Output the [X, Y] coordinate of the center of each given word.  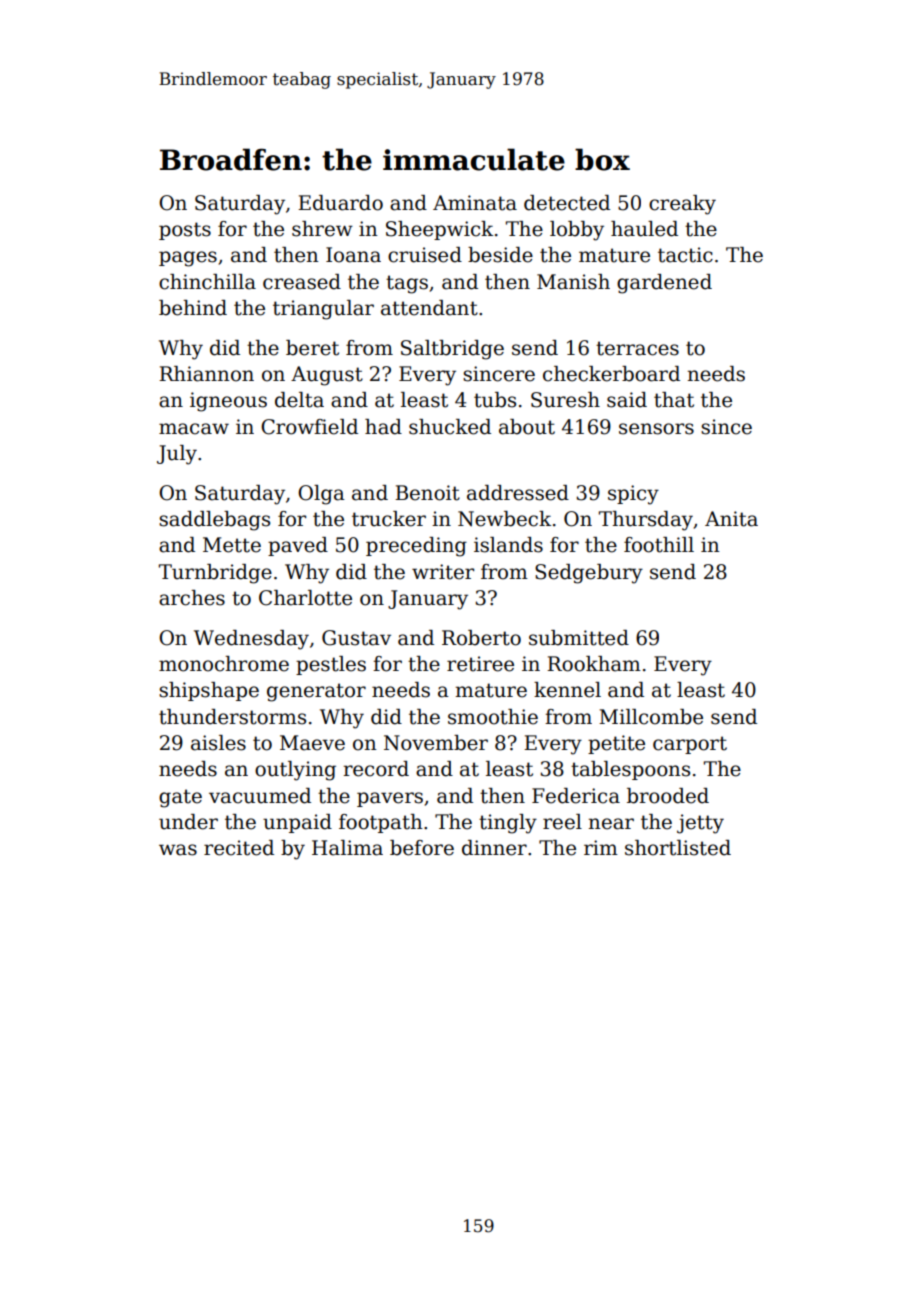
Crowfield [309, 427]
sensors [656, 429]
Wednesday [251, 640]
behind [193, 308]
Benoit [427, 493]
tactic [685, 255]
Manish [573, 282]
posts [185, 231]
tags [407, 284]
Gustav [356, 638]
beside [500, 255]
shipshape [209, 691]
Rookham [594, 664]
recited [239, 848]
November [436, 743]
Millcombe [651, 717]
